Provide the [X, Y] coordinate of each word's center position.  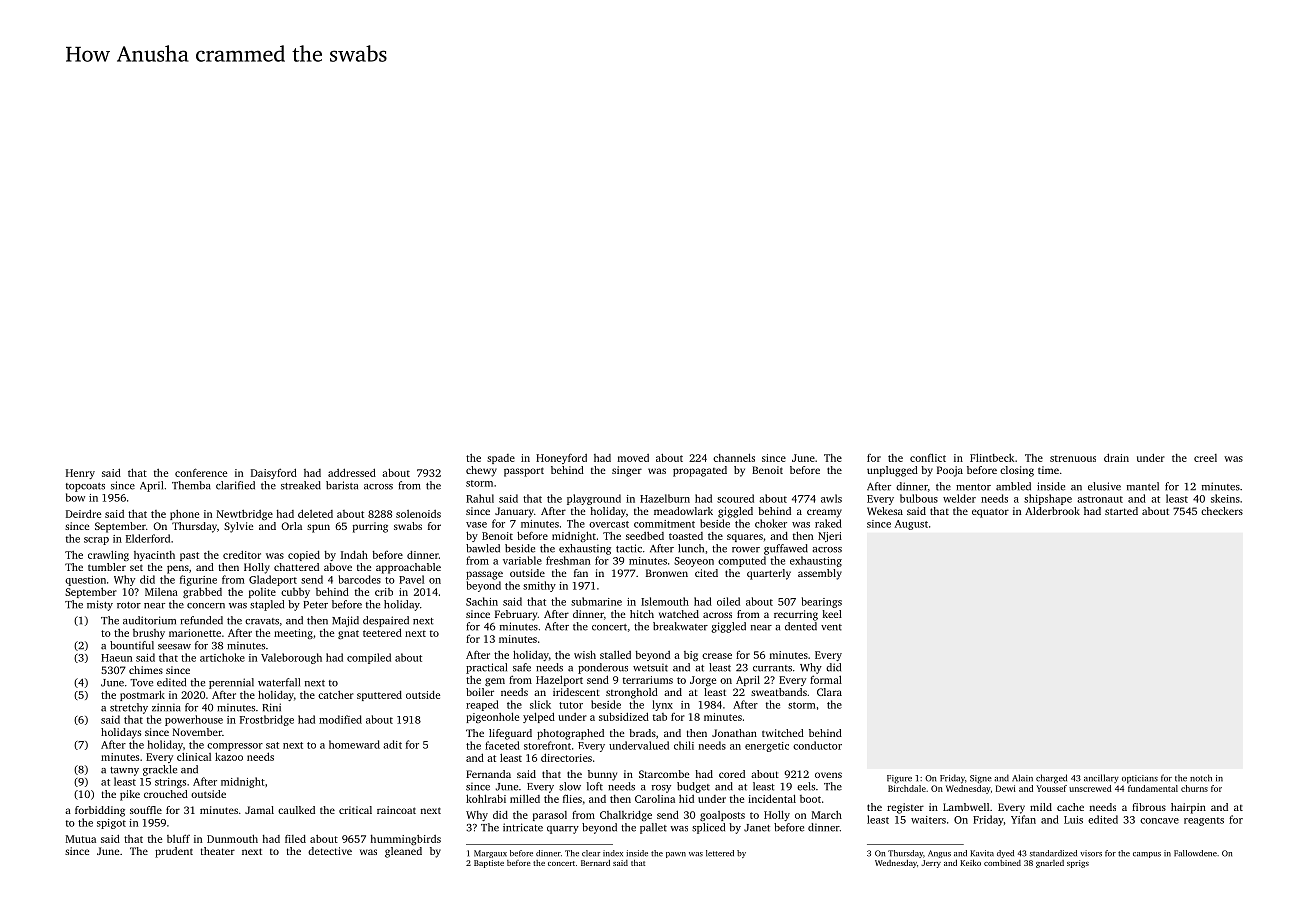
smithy [539, 586]
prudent [174, 852]
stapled [267, 605]
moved [633, 458]
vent [831, 627]
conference [201, 472]
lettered [720, 853]
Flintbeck [992, 457]
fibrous [1149, 807]
